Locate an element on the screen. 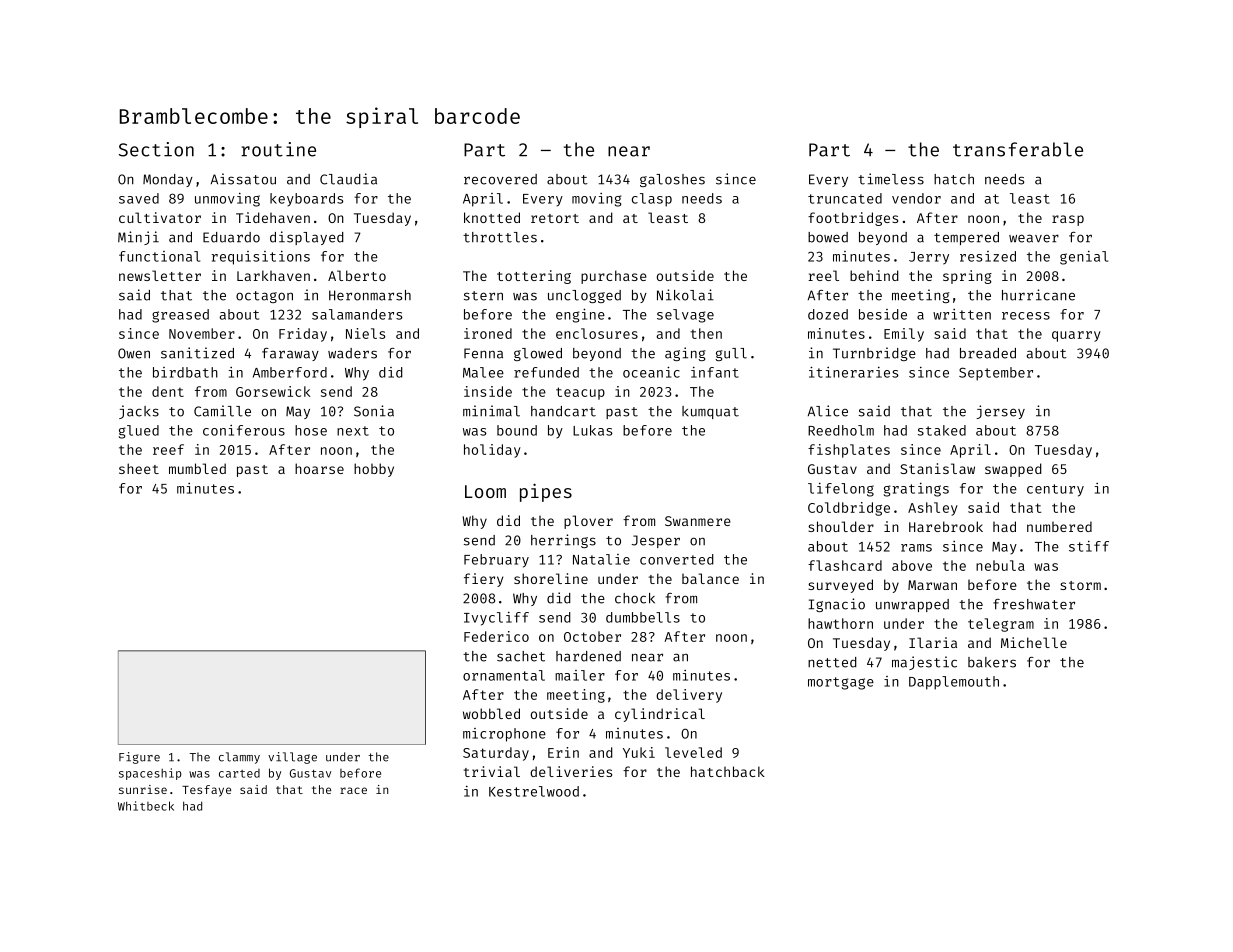 This screenshot has width=1233, height=952. routine is located at coordinates (278, 149).
